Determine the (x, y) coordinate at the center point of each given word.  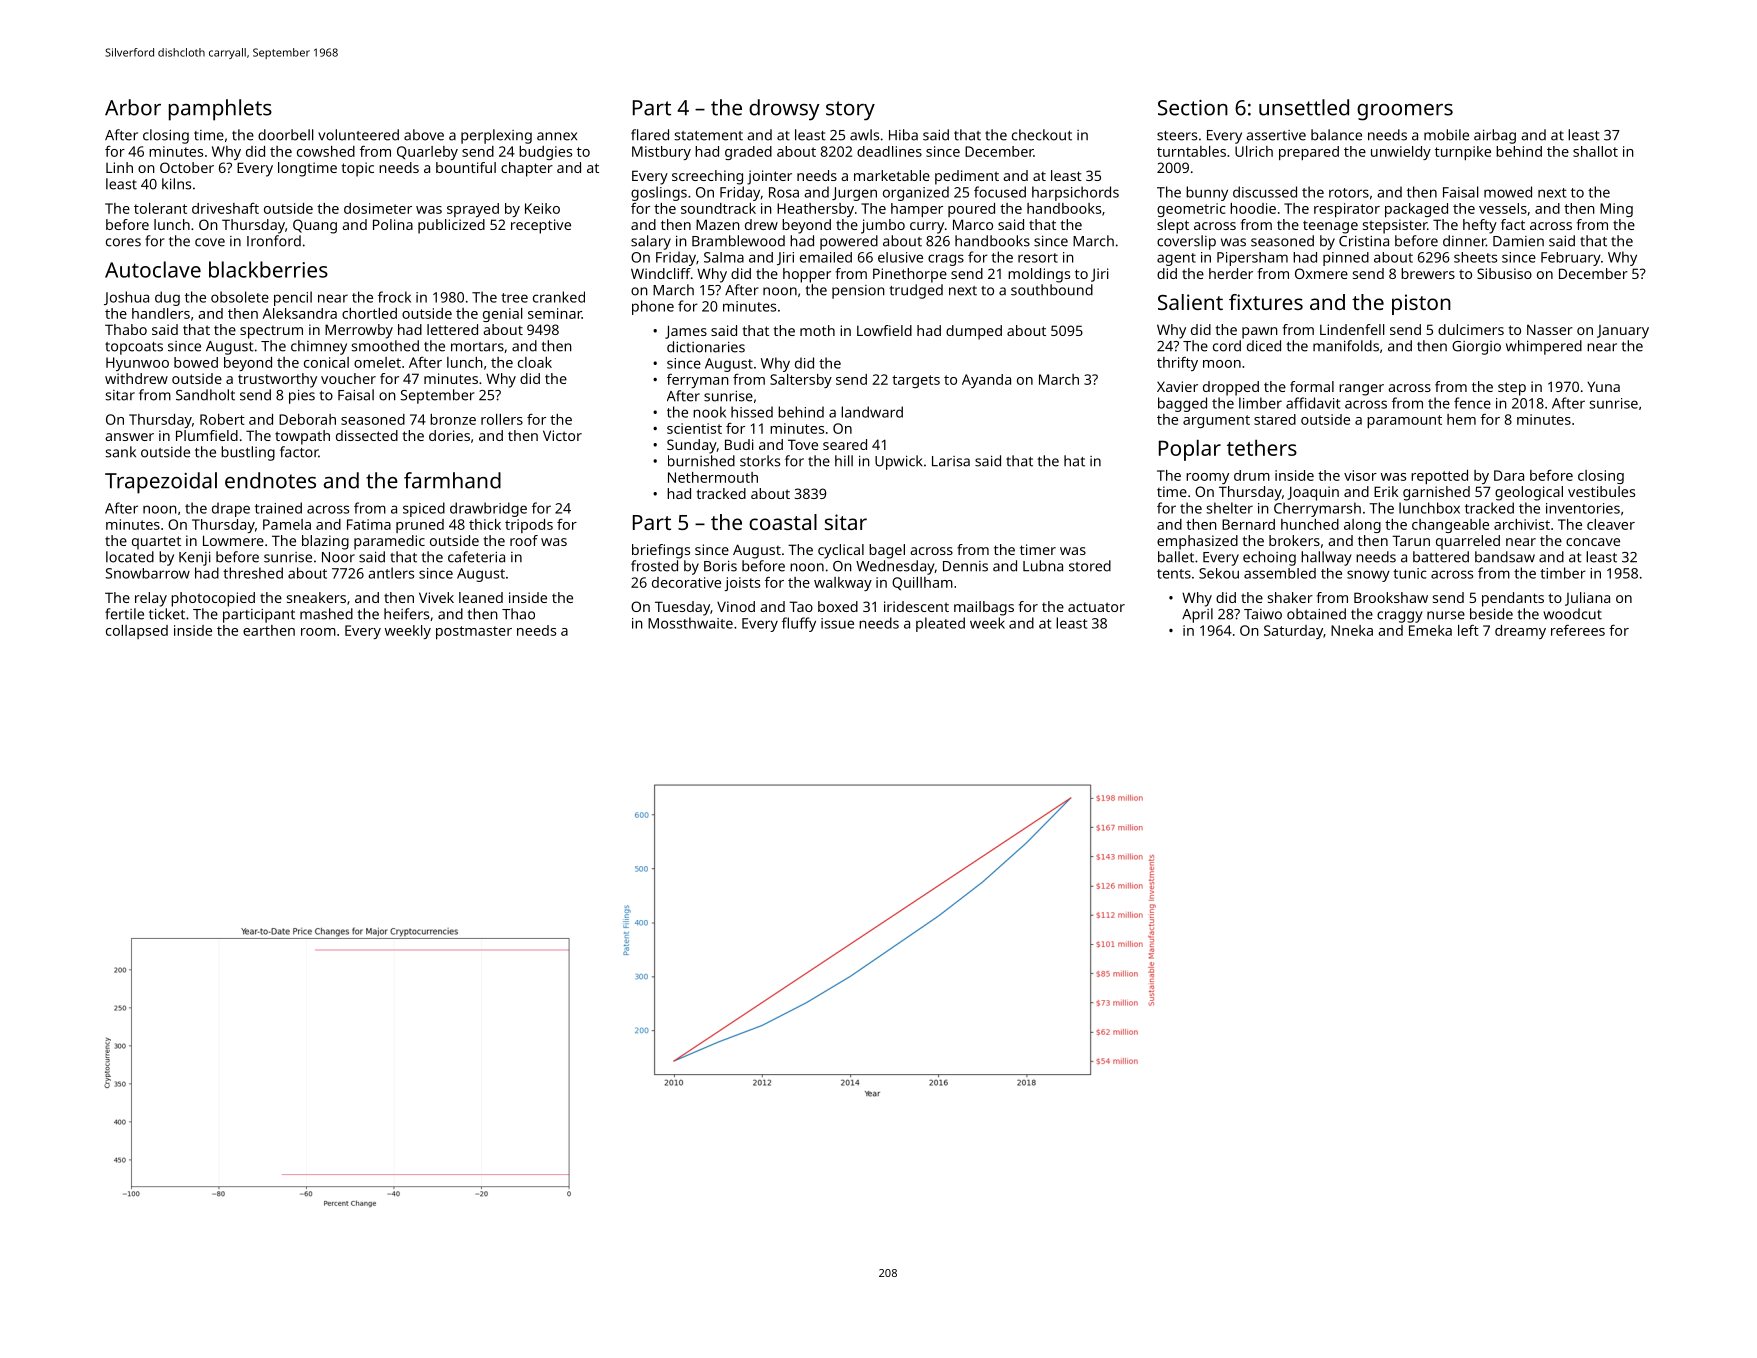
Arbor (133, 107)
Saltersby (801, 381)
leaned (481, 597)
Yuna (1603, 386)
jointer (769, 177)
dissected (367, 435)
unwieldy (1401, 153)
